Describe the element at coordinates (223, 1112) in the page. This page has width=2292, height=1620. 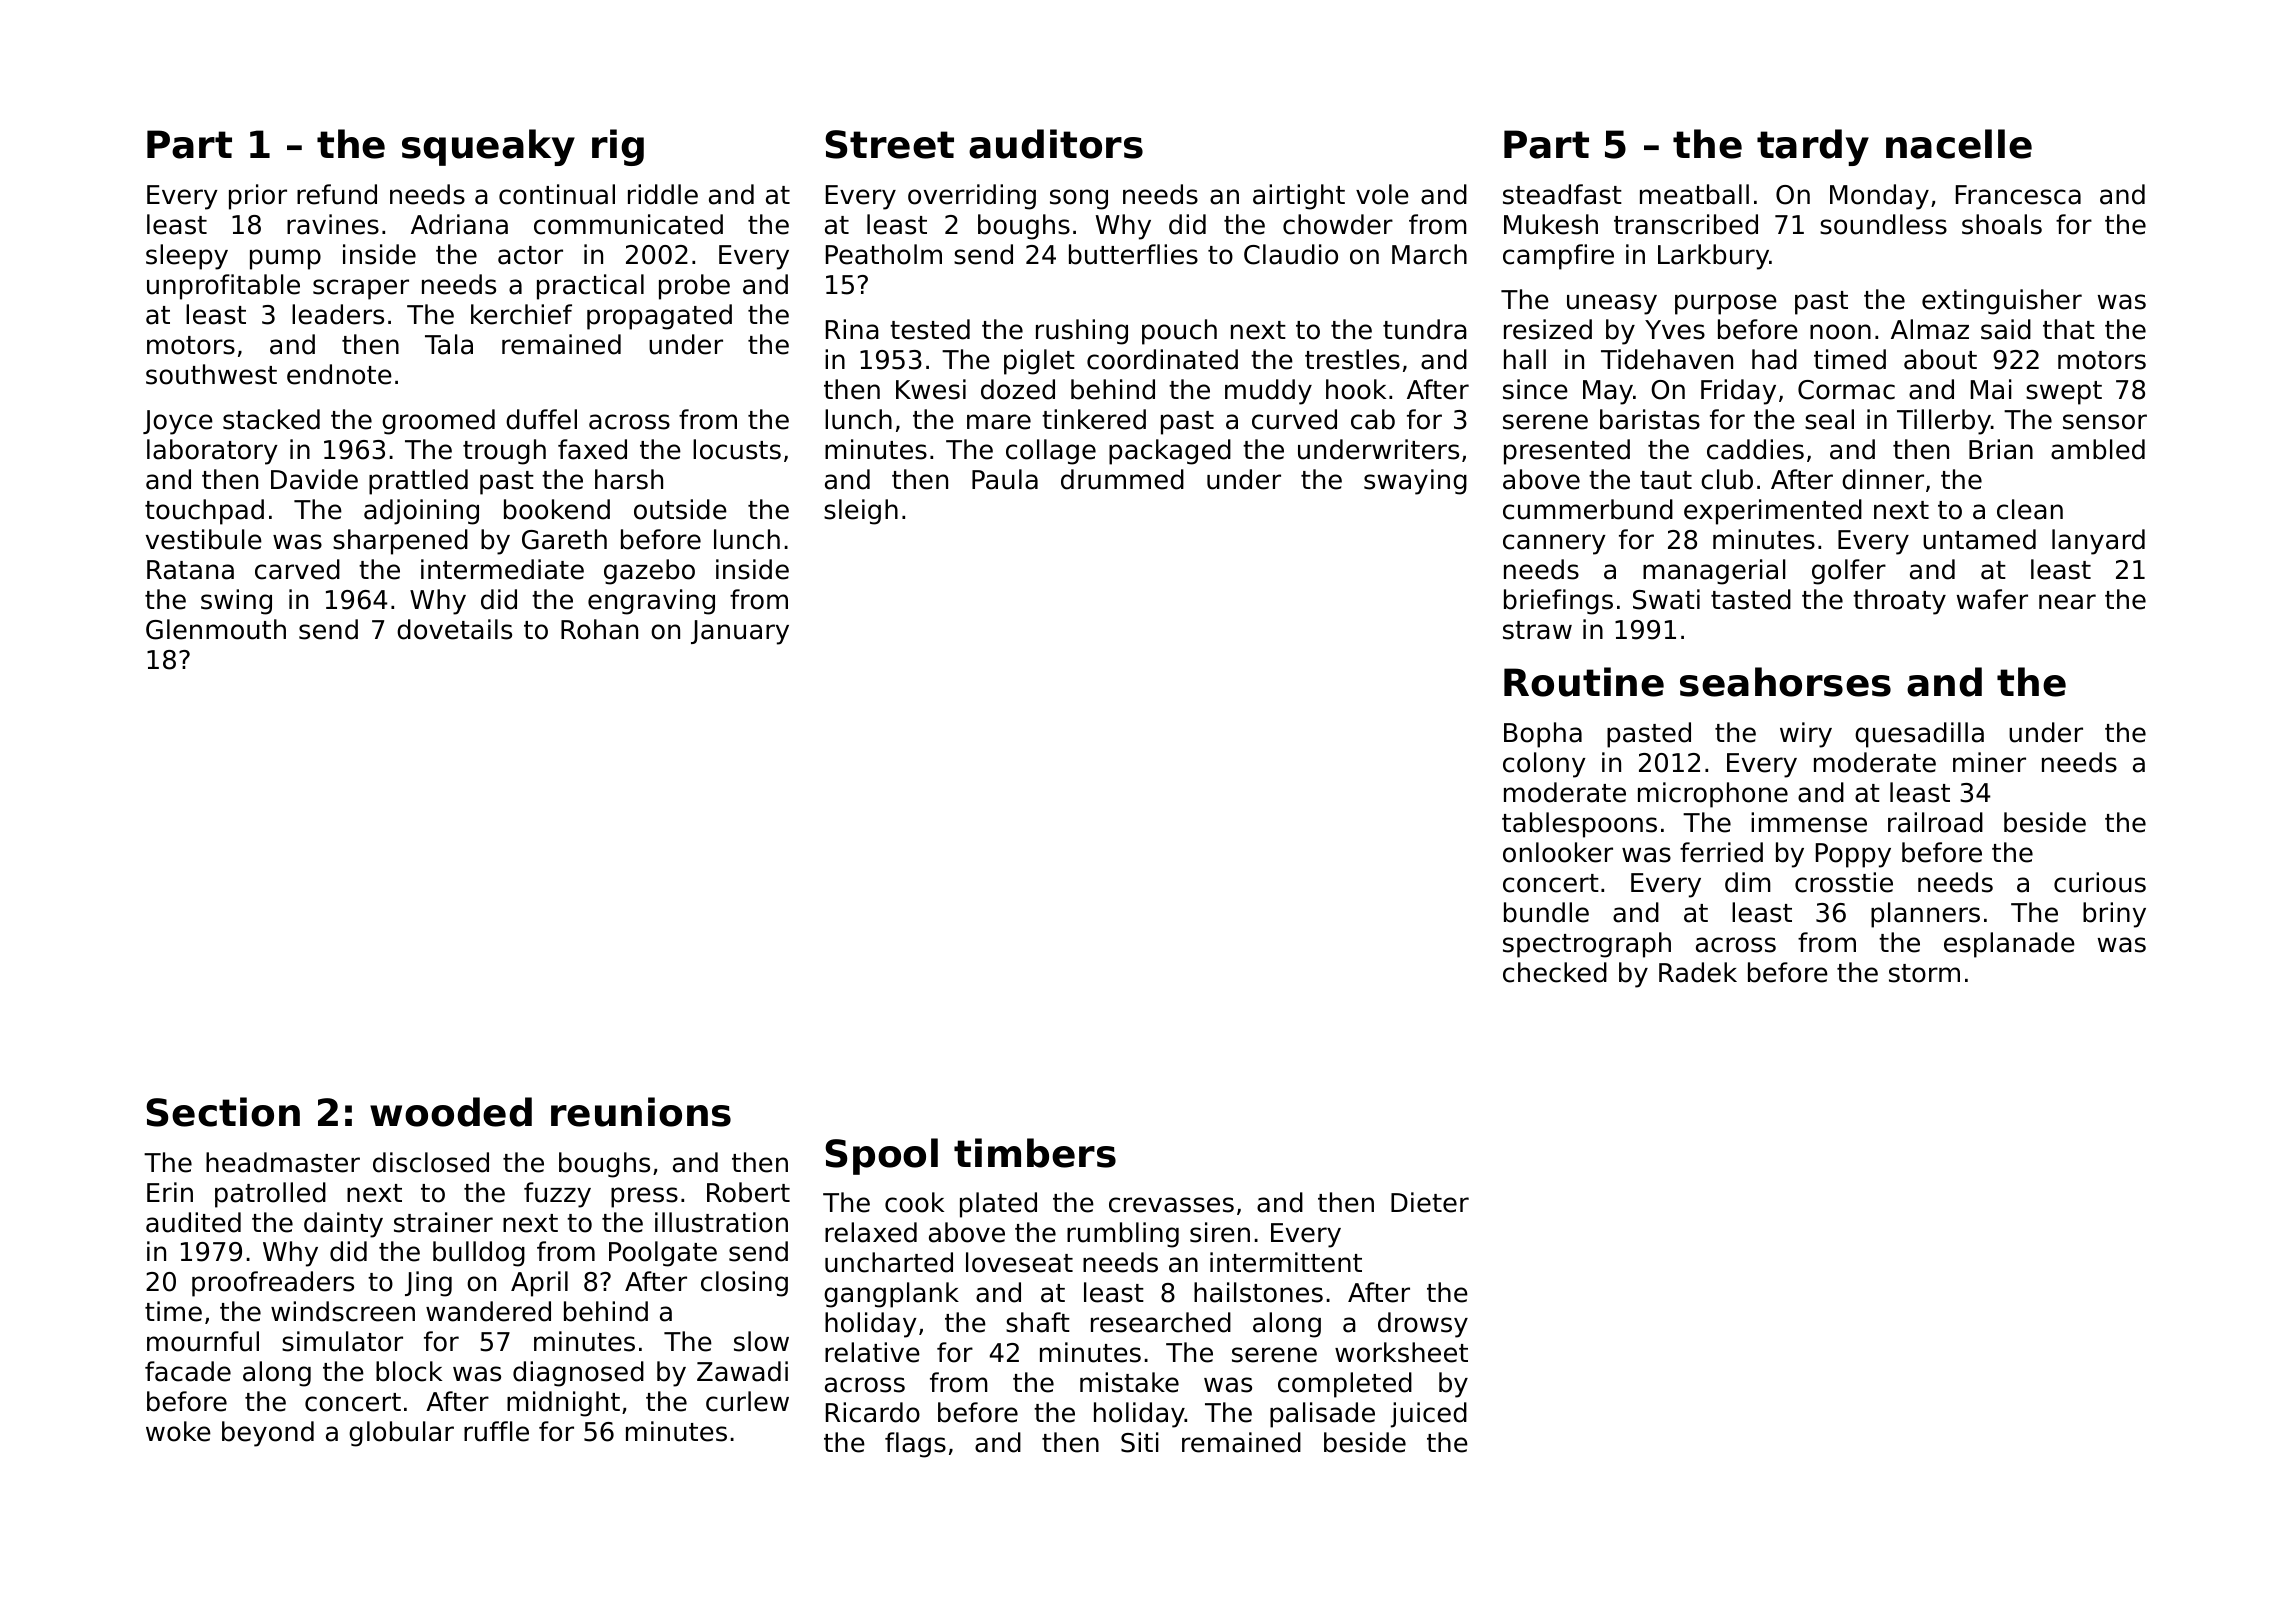
I see `Section` at that location.
